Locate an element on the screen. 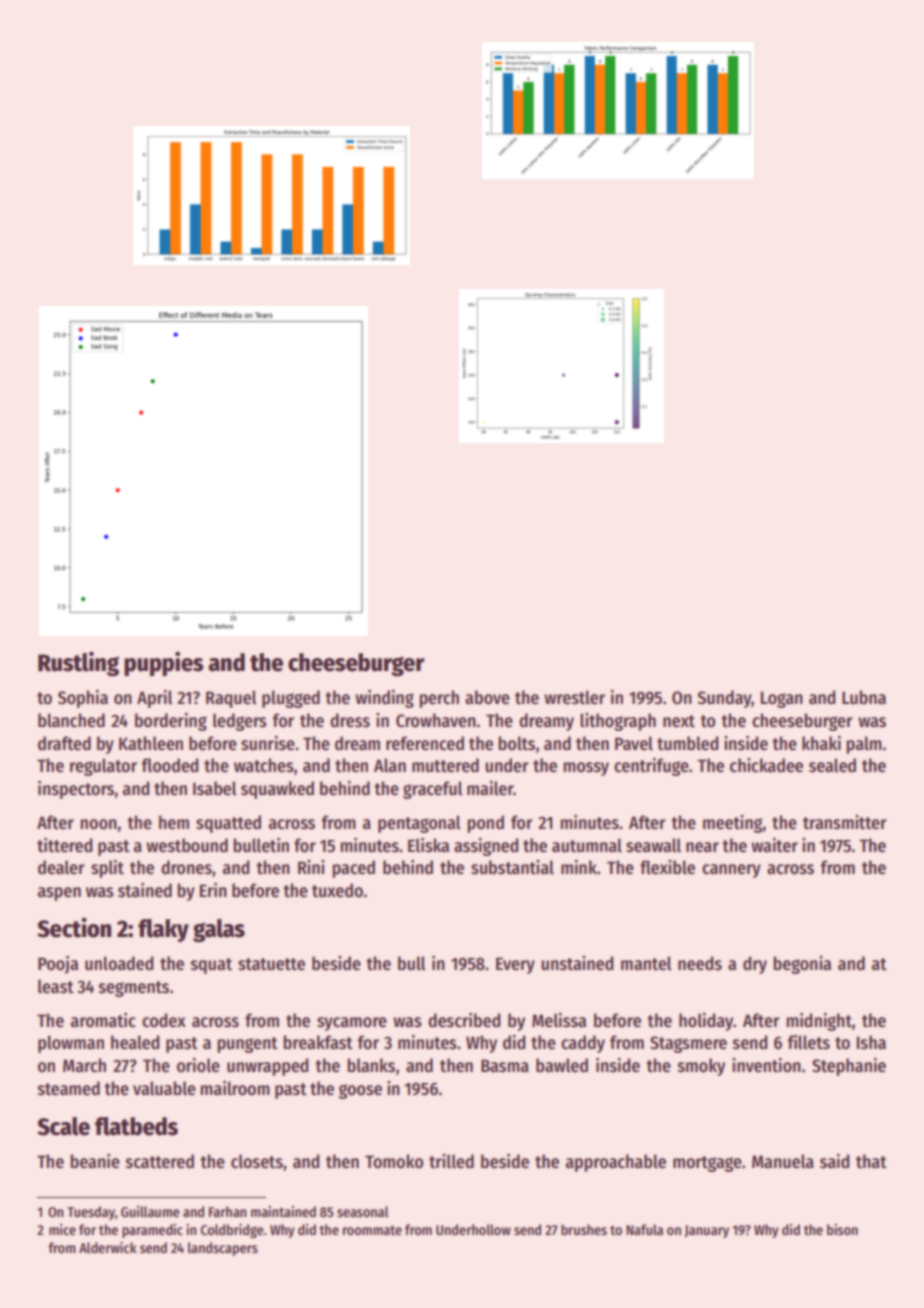 The height and width of the screenshot is (1308, 924). wrestler is located at coordinates (574, 697).
